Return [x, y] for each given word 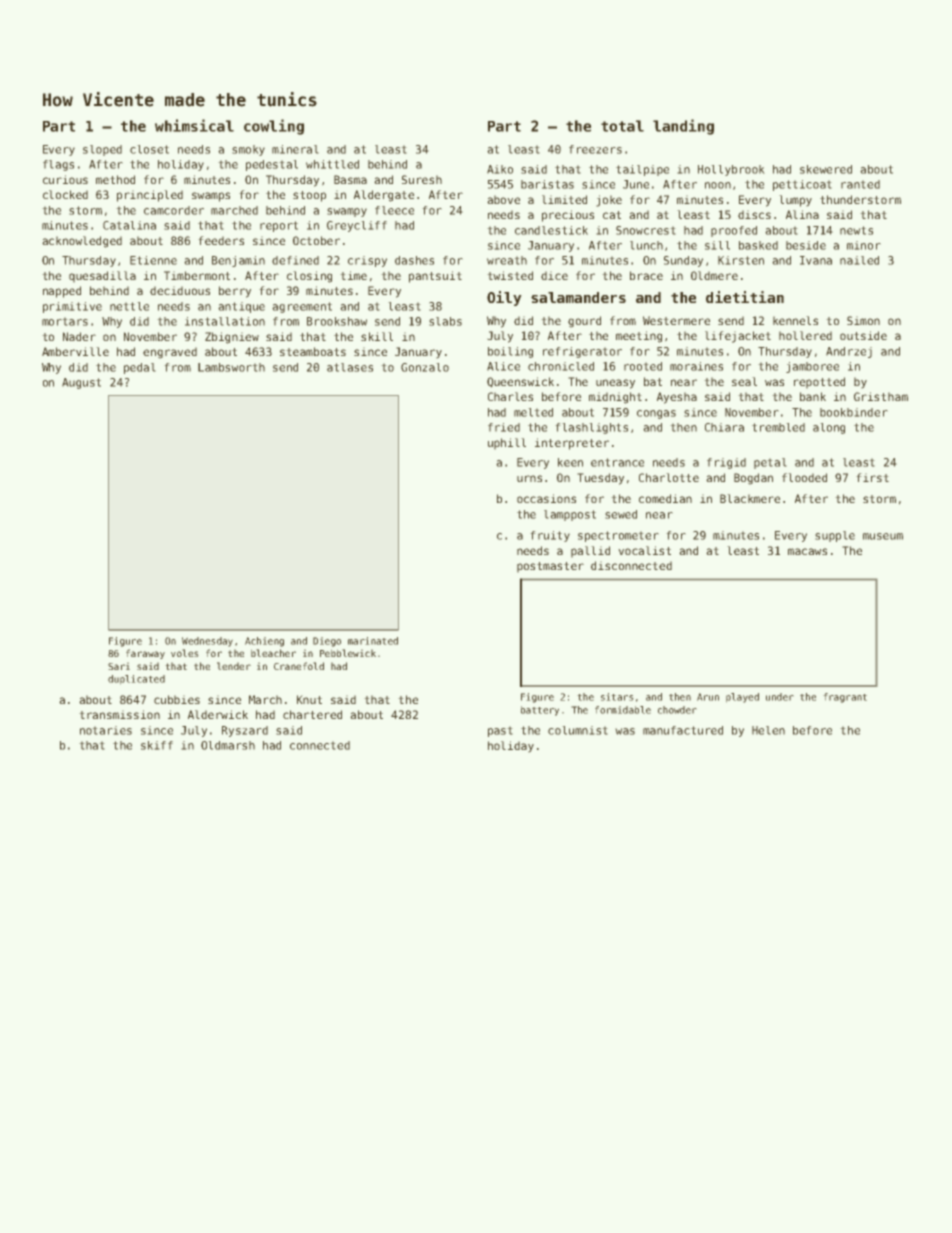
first [872, 477]
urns [529, 478]
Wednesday [207, 642]
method [115, 179]
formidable [623, 710]
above [503, 199]
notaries [106, 730]
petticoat [802, 185]
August [81, 383]
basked [758, 245]
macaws [807, 551]
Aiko [500, 169]
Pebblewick [348, 653]
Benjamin [238, 261]
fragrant [845, 698]
